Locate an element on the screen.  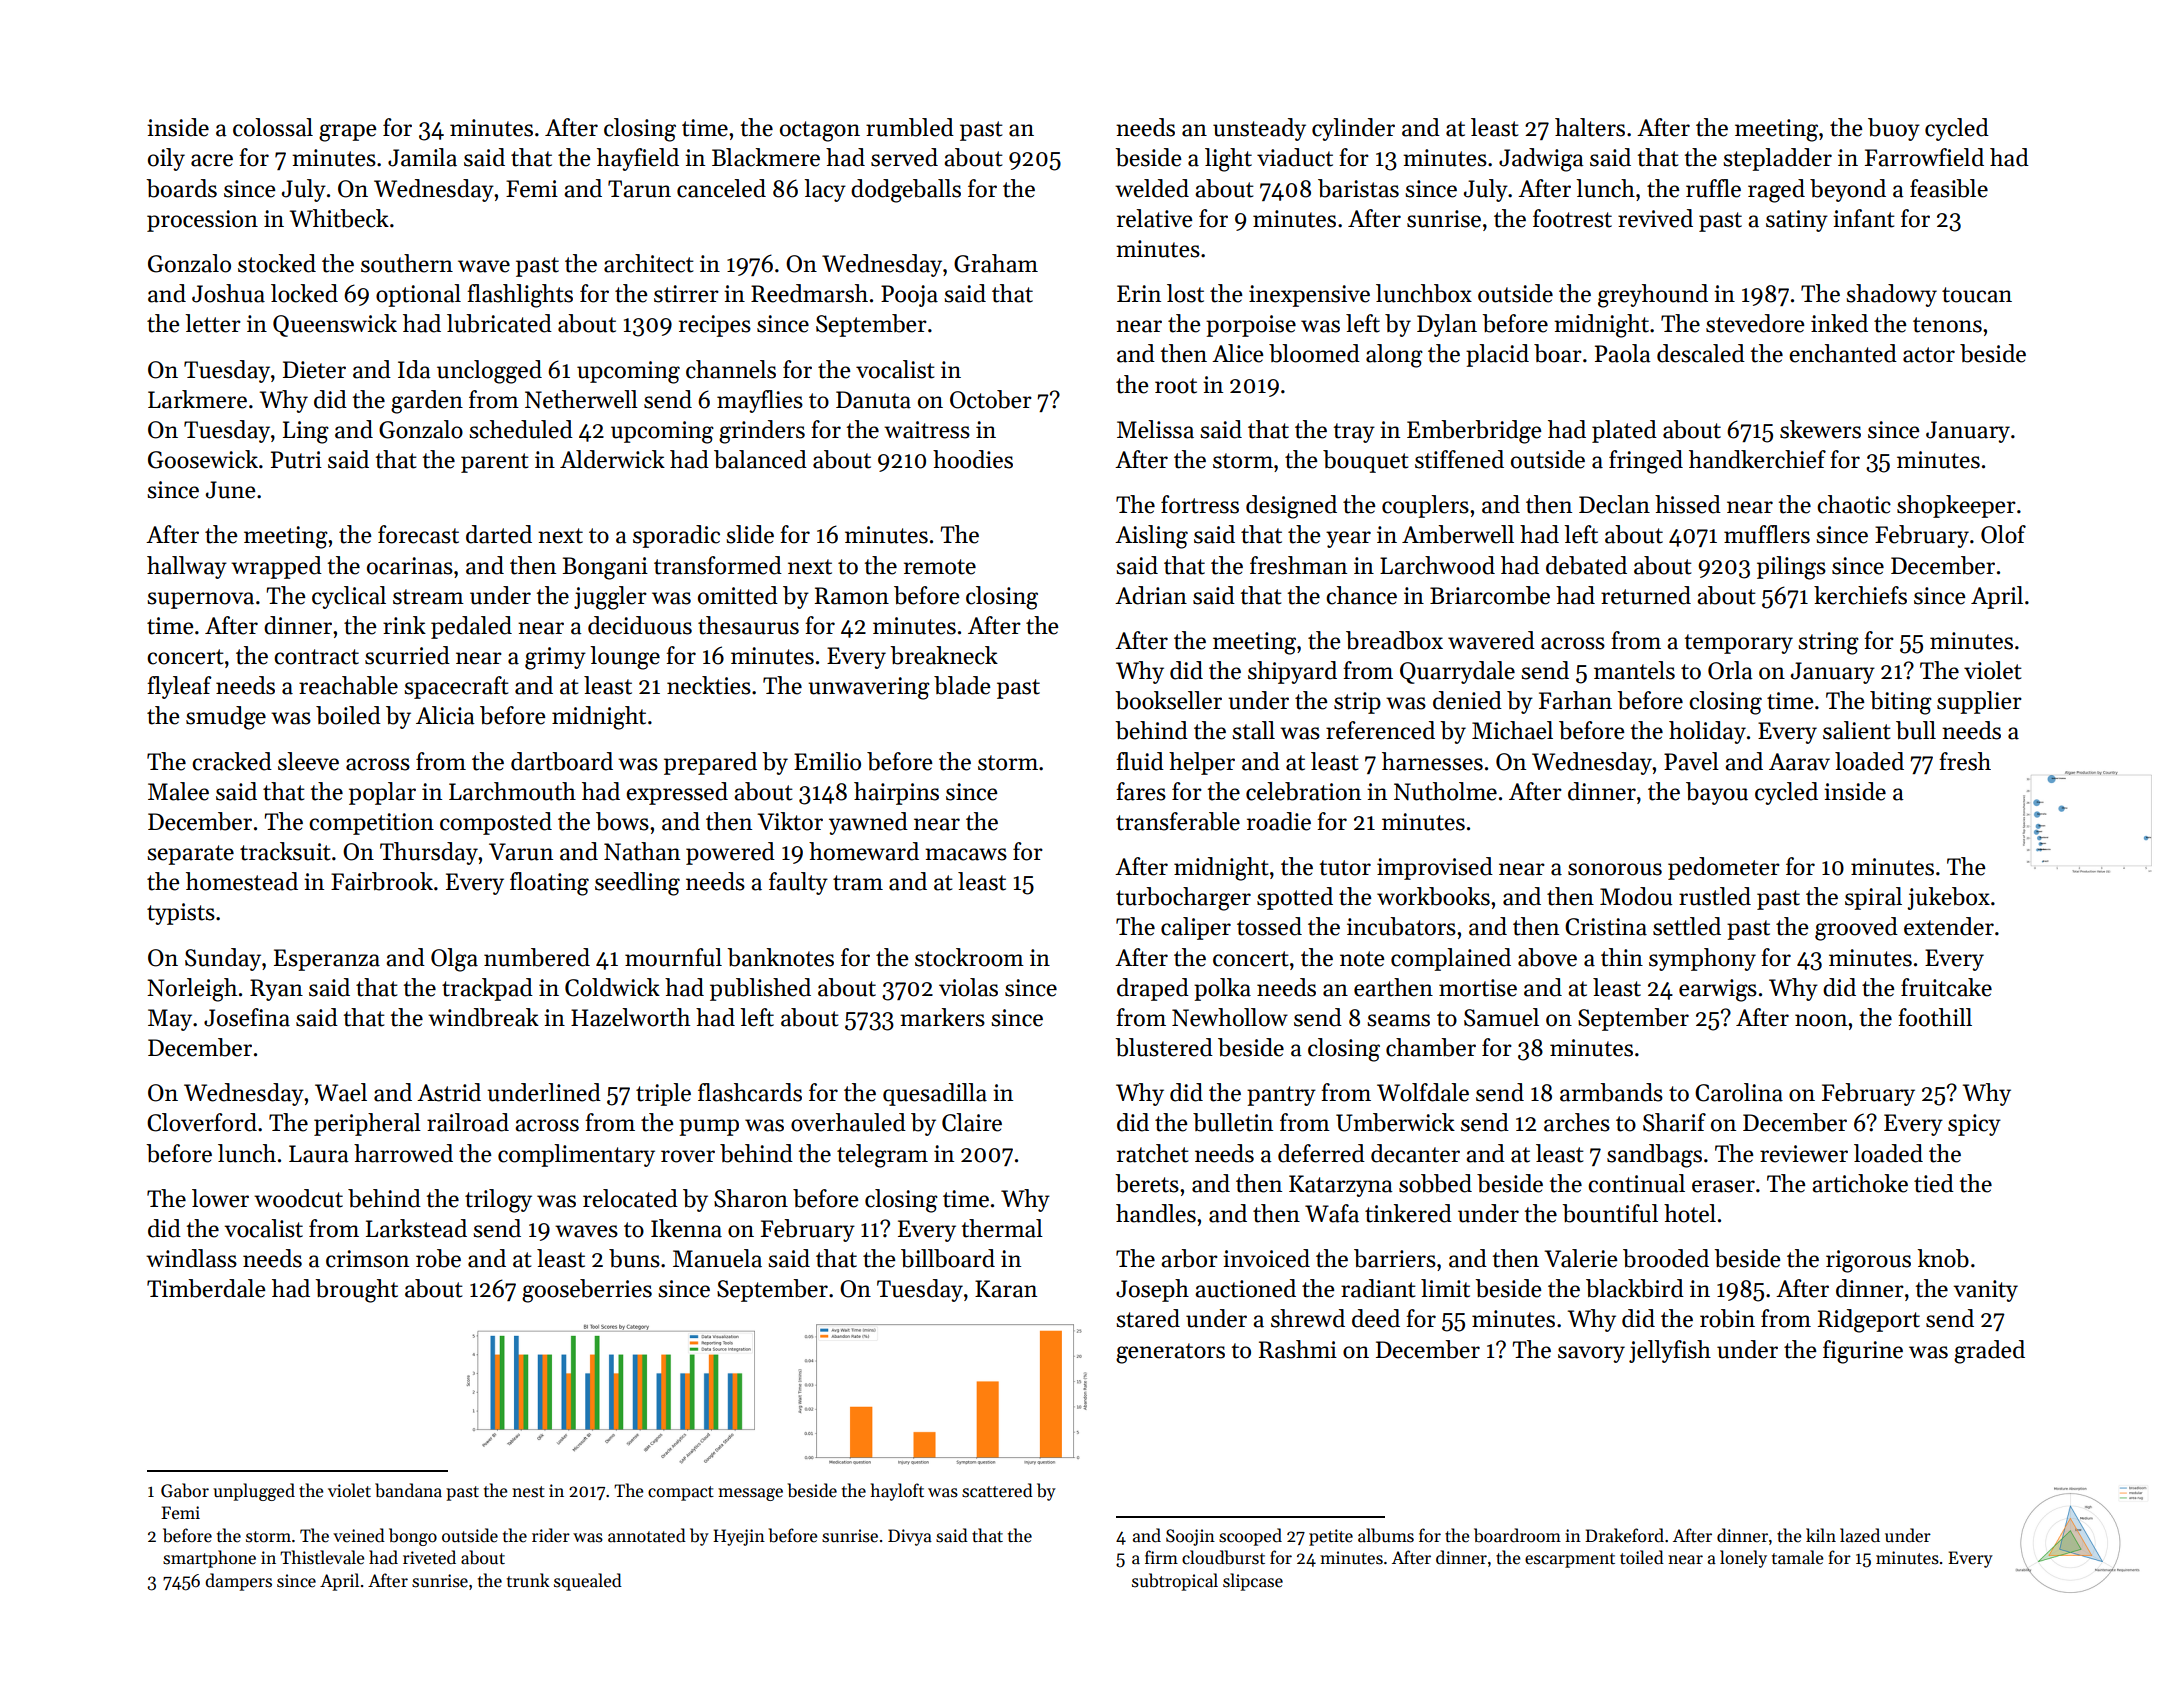
Pooja is located at coordinates (909, 296).
